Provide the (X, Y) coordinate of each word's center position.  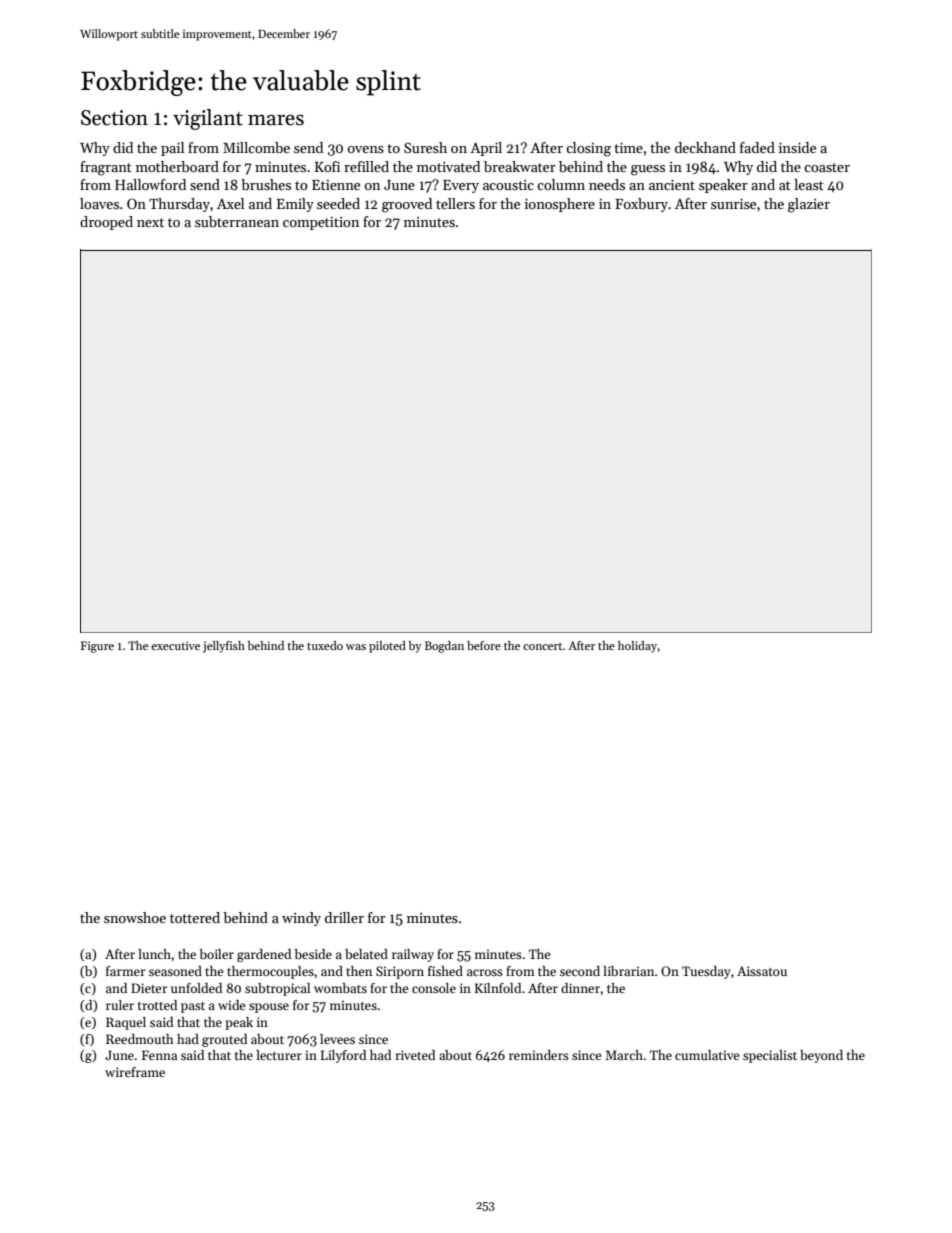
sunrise (733, 204)
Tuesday (706, 972)
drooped (106, 223)
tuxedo (325, 645)
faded (757, 147)
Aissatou (762, 971)
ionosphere (560, 205)
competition (321, 223)
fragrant (106, 168)
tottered (195, 917)
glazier (809, 205)
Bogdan (444, 647)
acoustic (508, 185)
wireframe (135, 1072)
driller (344, 917)
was (356, 647)
